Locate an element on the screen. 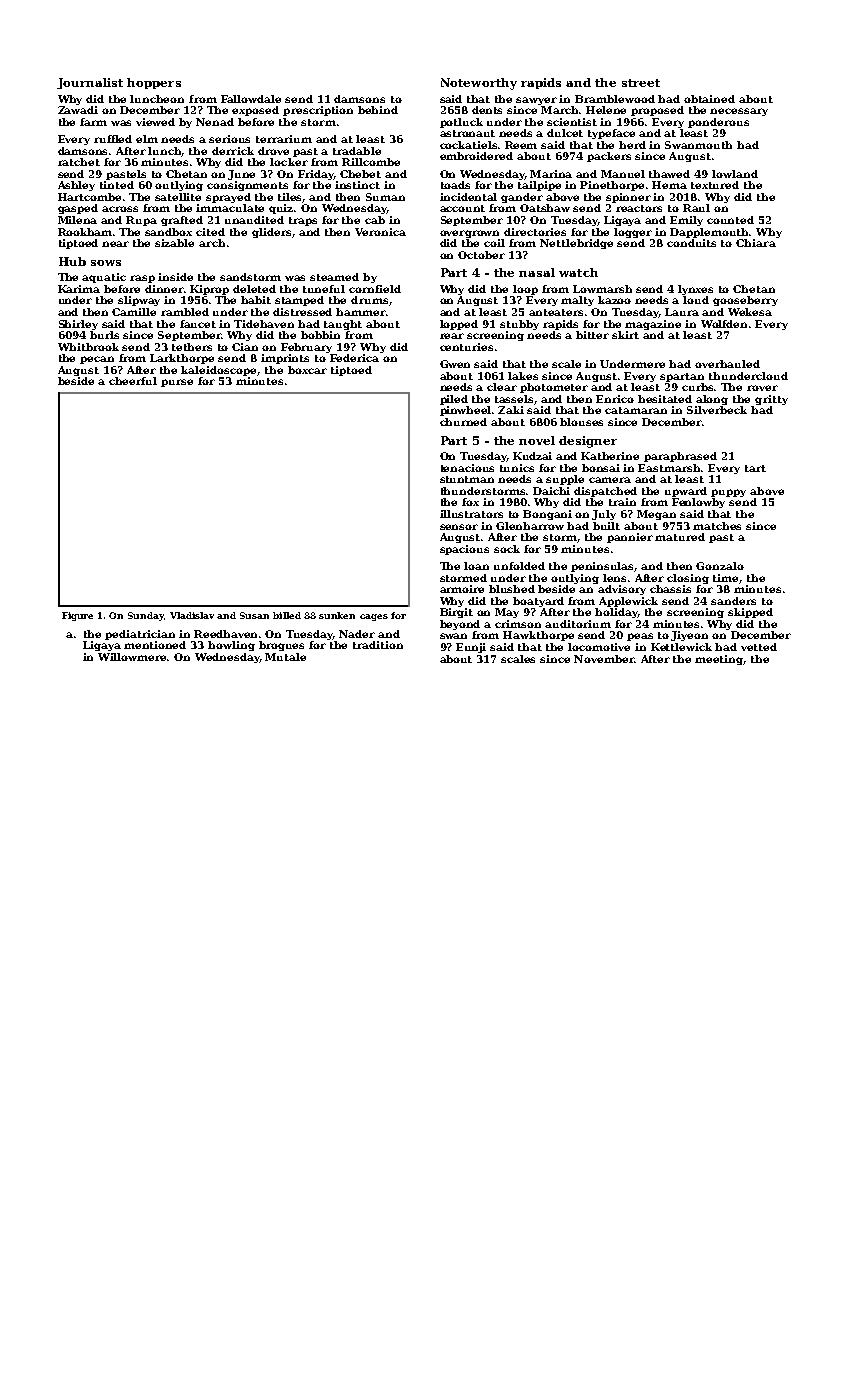 This screenshot has height=1400, width=849. November is located at coordinates (604, 659).
